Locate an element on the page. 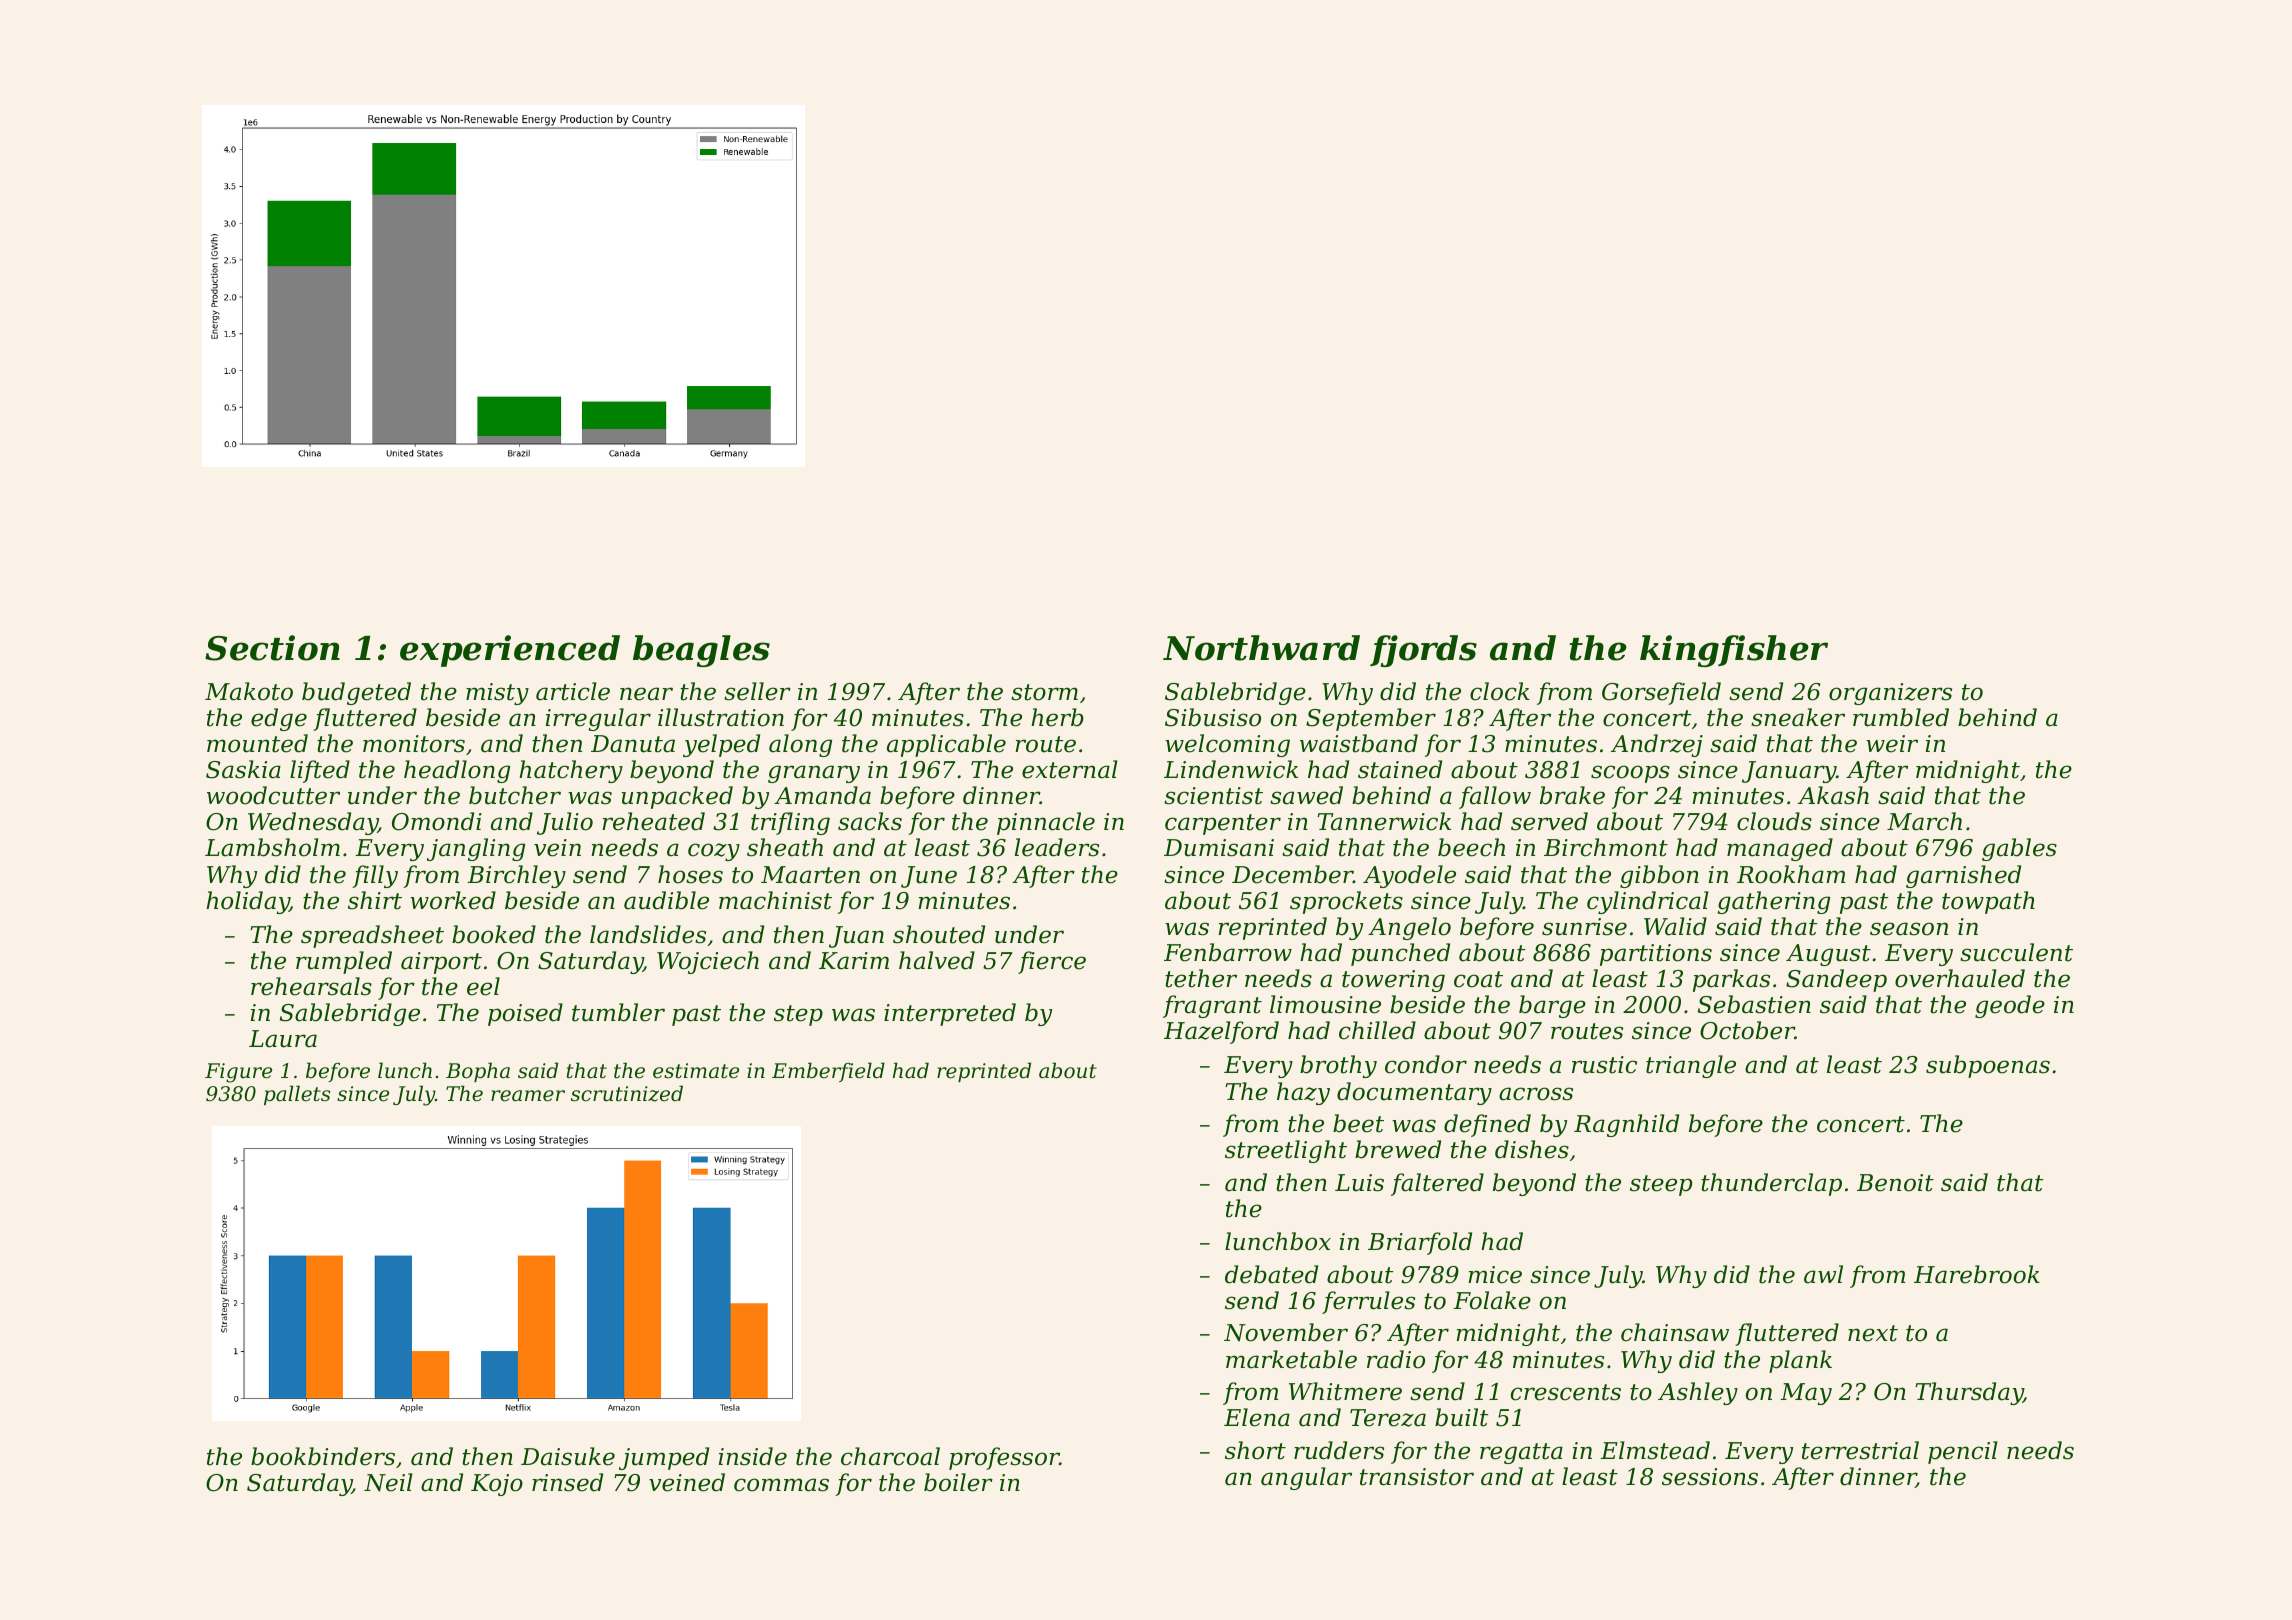  granary is located at coordinates (814, 774).
